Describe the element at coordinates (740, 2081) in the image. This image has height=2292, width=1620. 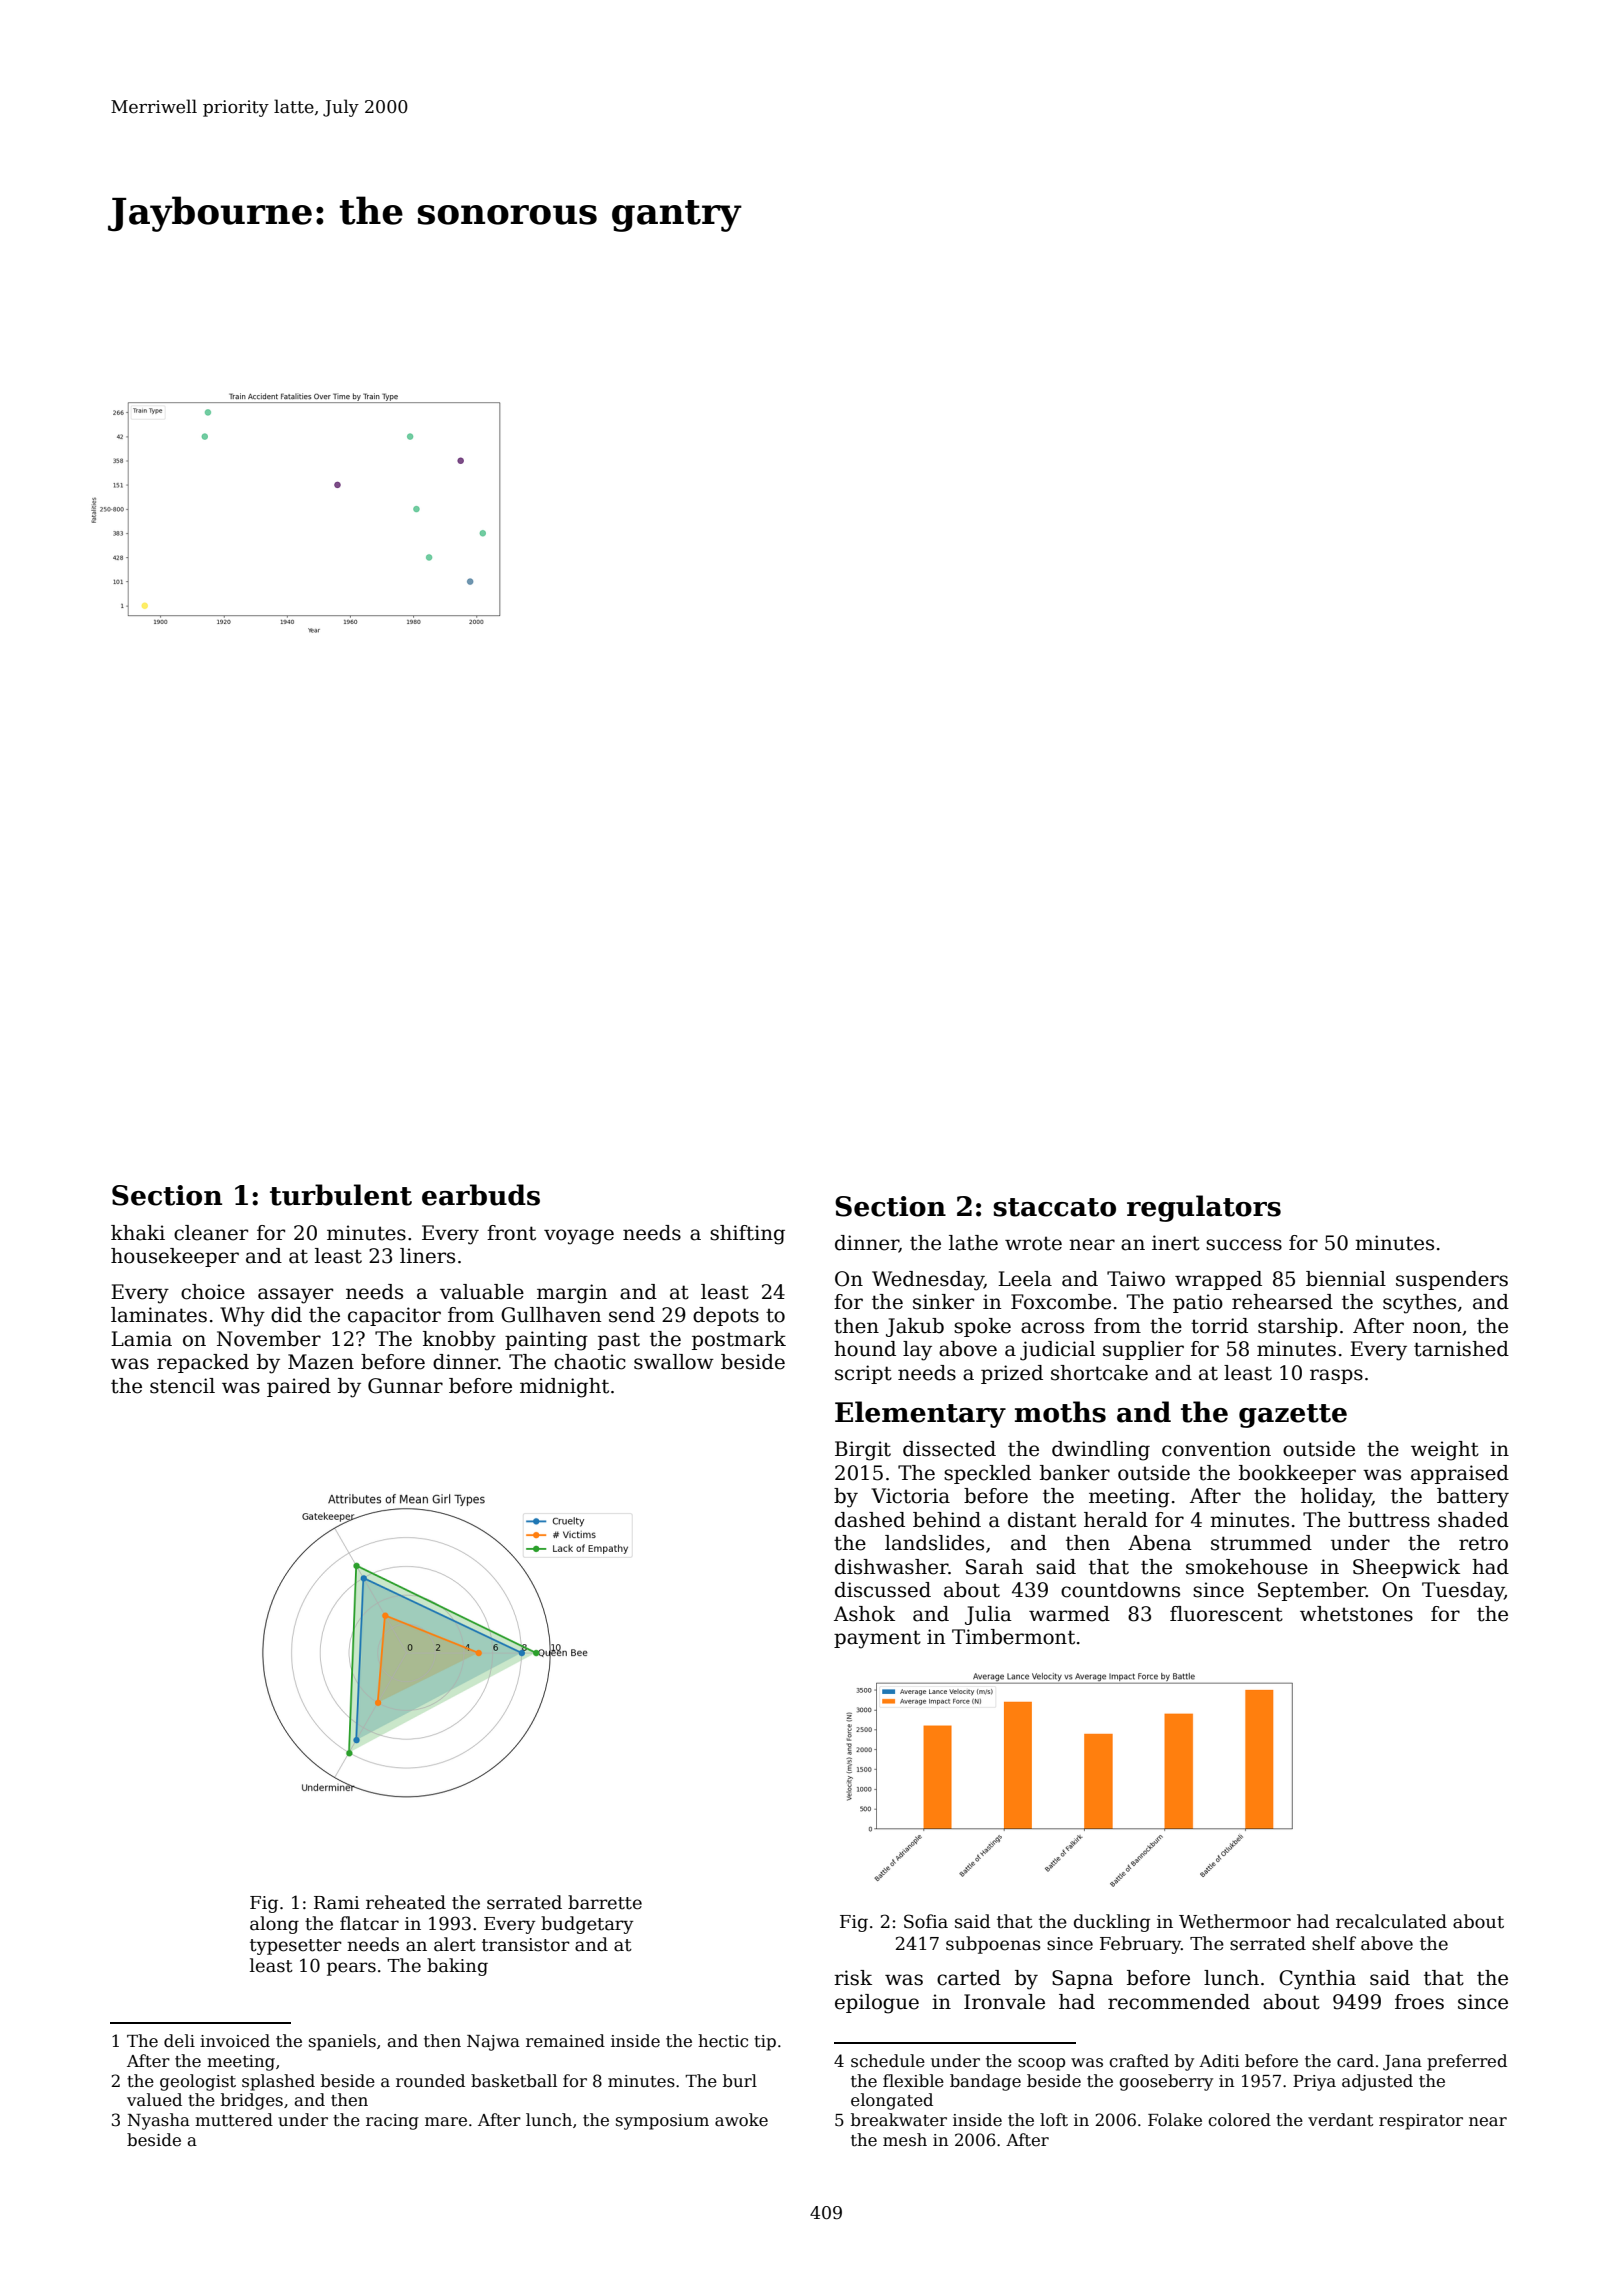
I see `burl` at that location.
